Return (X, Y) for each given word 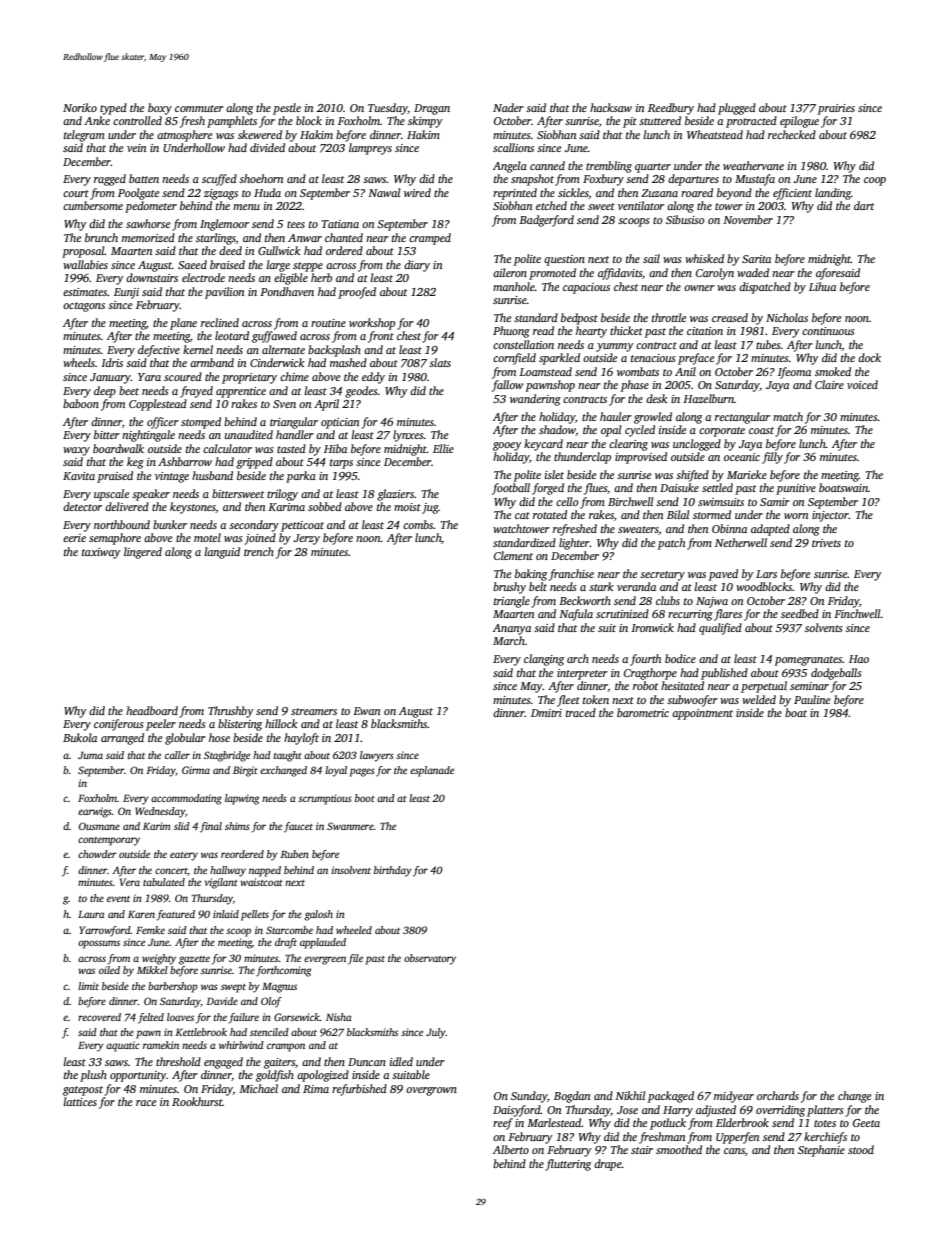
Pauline (812, 699)
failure (244, 1018)
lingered (143, 553)
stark (601, 586)
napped (265, 871)
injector (830, 516)
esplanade (432, 771)
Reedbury (671, 109)
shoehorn (261, 178)
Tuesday (388, 109)
